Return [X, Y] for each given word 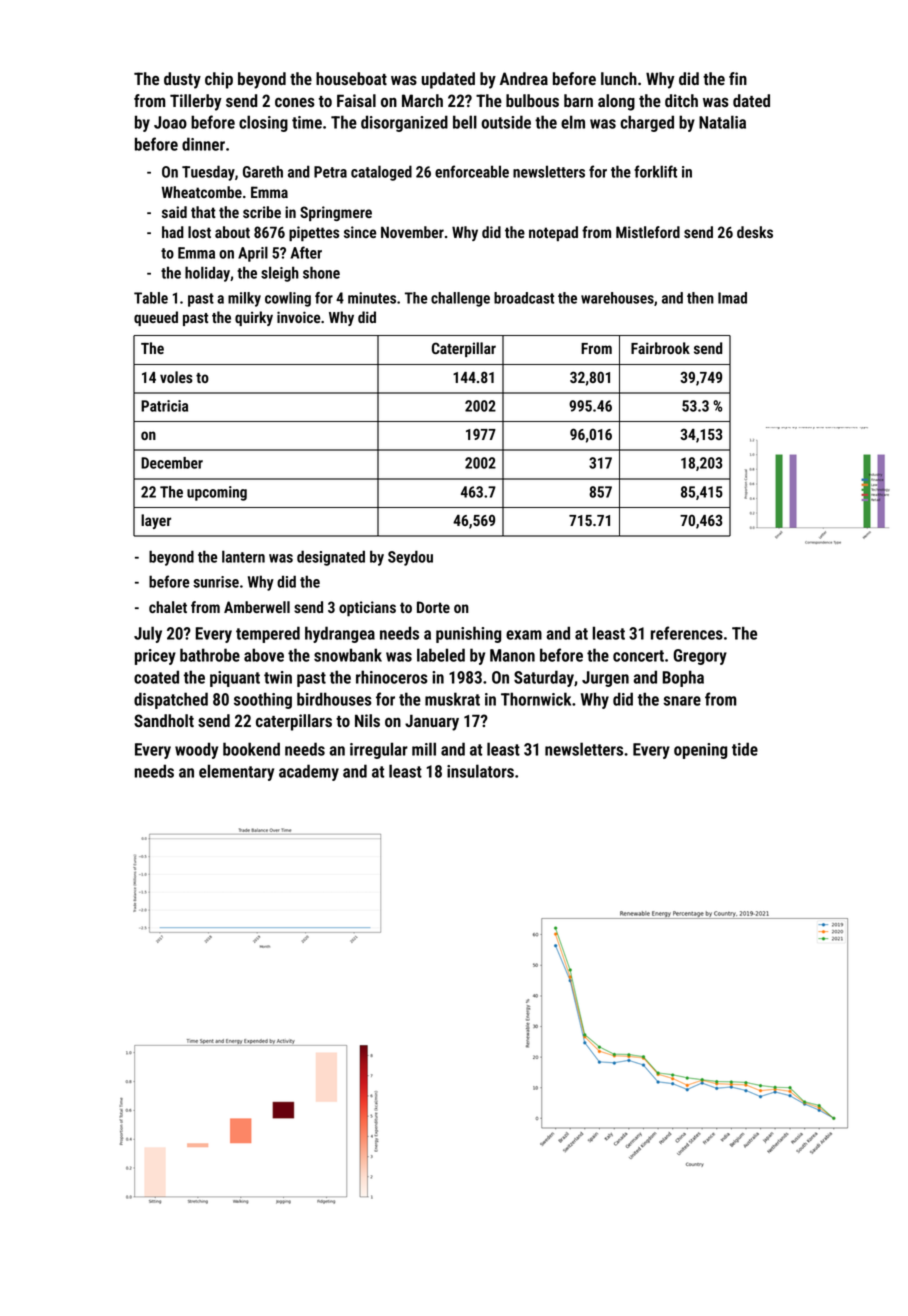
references [687, 633]
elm [573, 122]
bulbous [532, 100]
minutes [372, 298]
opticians [367, 608]
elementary [236, 772]
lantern [243, 556]
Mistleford [648, 232]
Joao [170, 122]
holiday [207, 274]
